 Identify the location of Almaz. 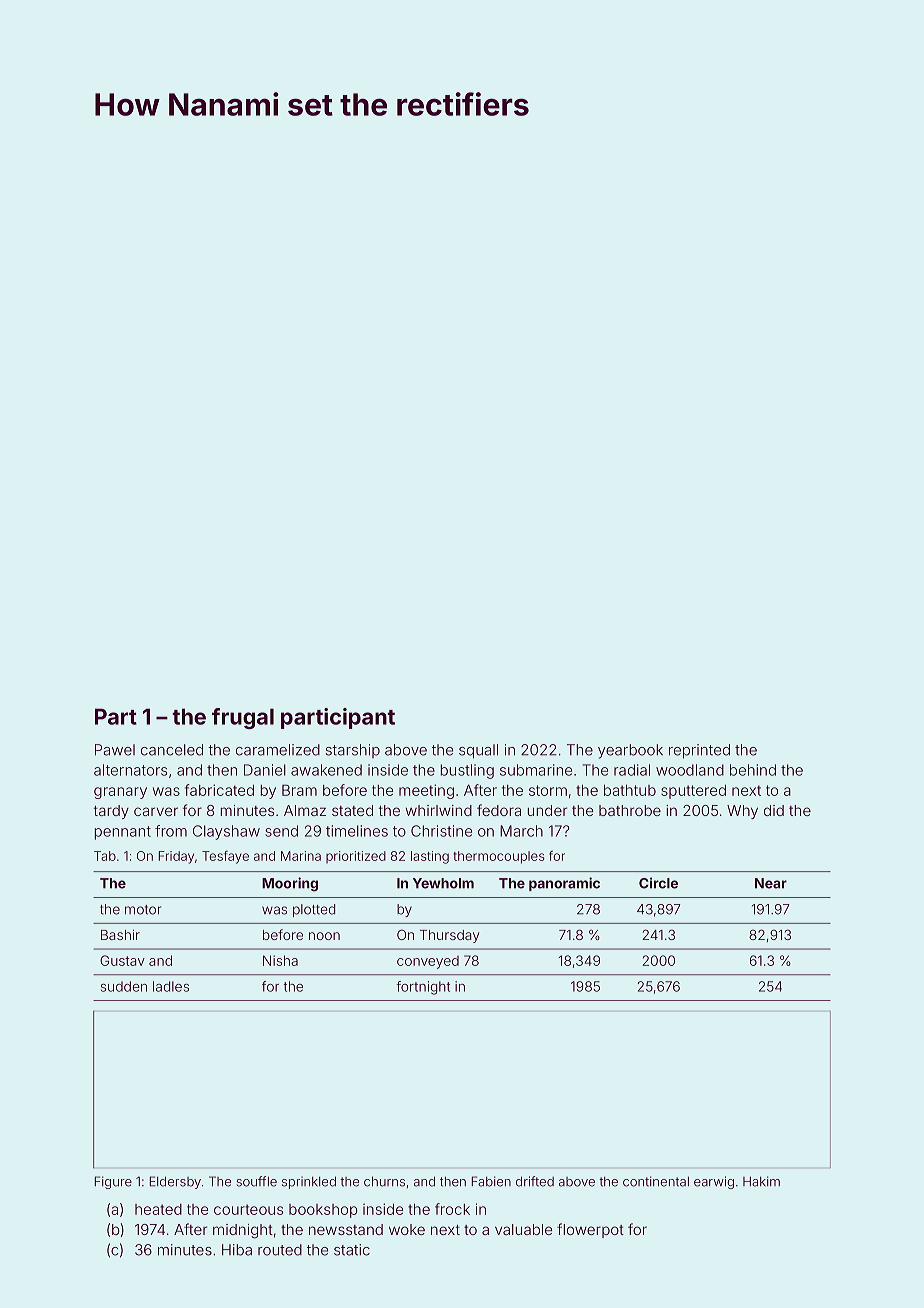
(305, 810).
